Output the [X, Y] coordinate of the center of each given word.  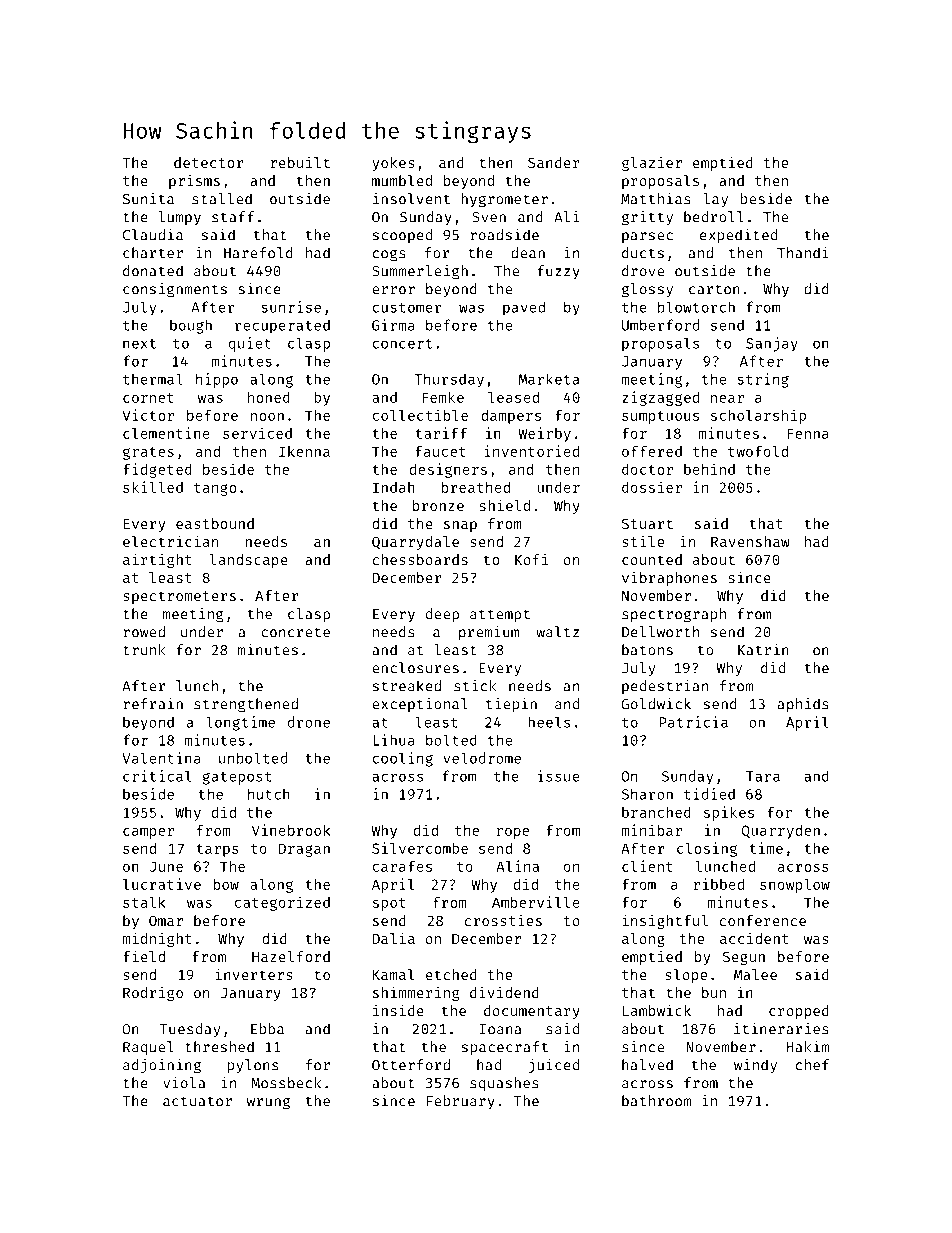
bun [714, 992]
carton [714, 289]
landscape [248, 561]
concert [402, 344]
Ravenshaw [750, 541]
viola [184, 1083]
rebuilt [300, 162]
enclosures [415, 668]
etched [451, 974]
